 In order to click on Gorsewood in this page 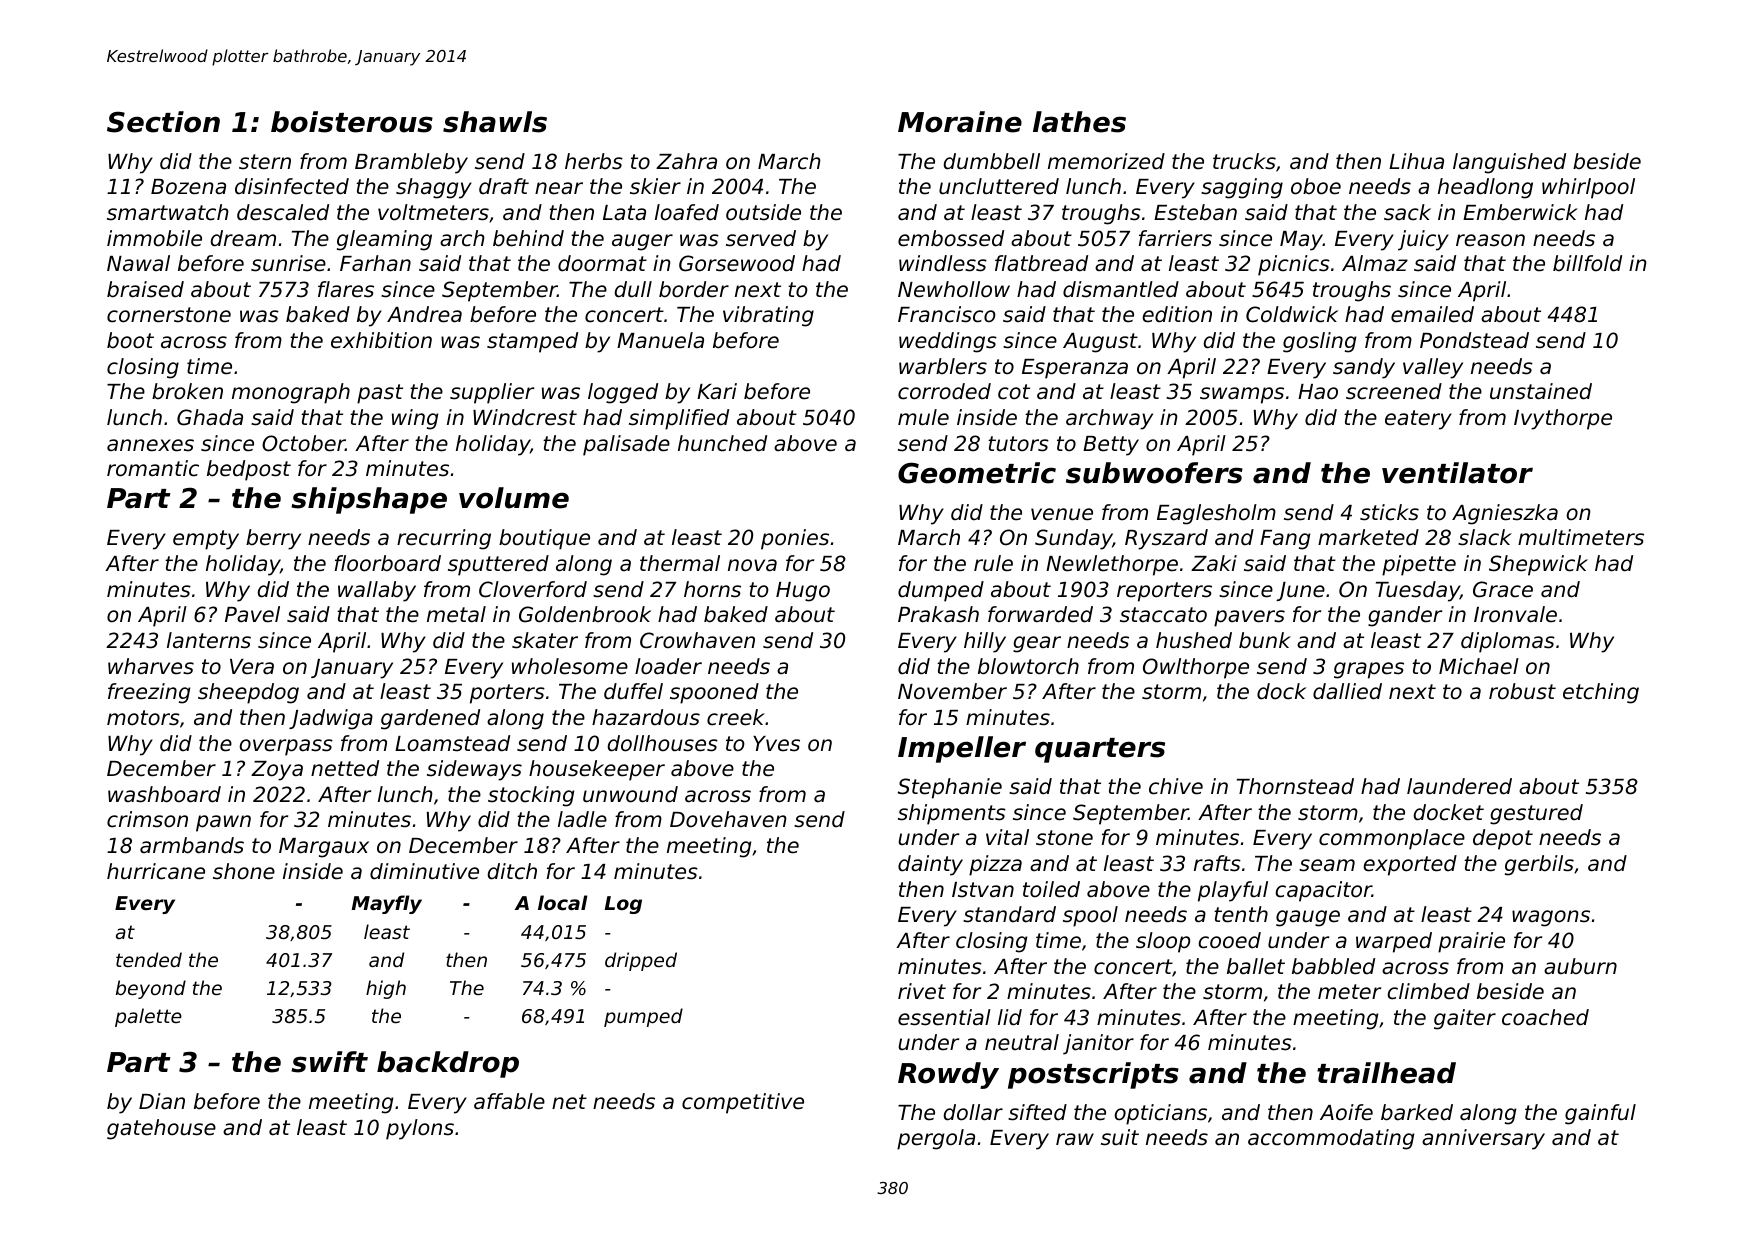, I will do `click(737, 263)`.
